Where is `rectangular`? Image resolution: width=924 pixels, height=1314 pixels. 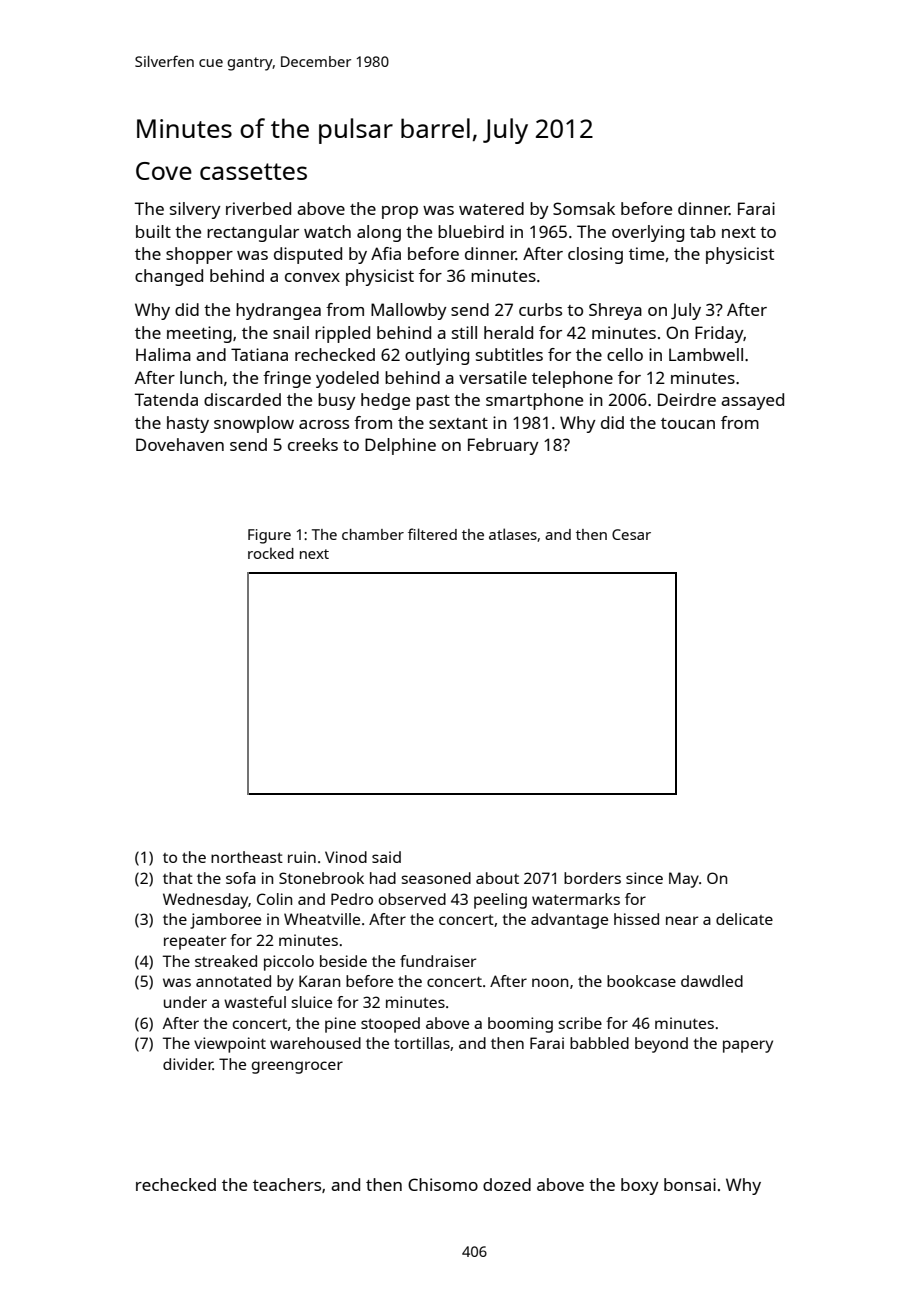 rectangular is located at coordinates (253, 233).
